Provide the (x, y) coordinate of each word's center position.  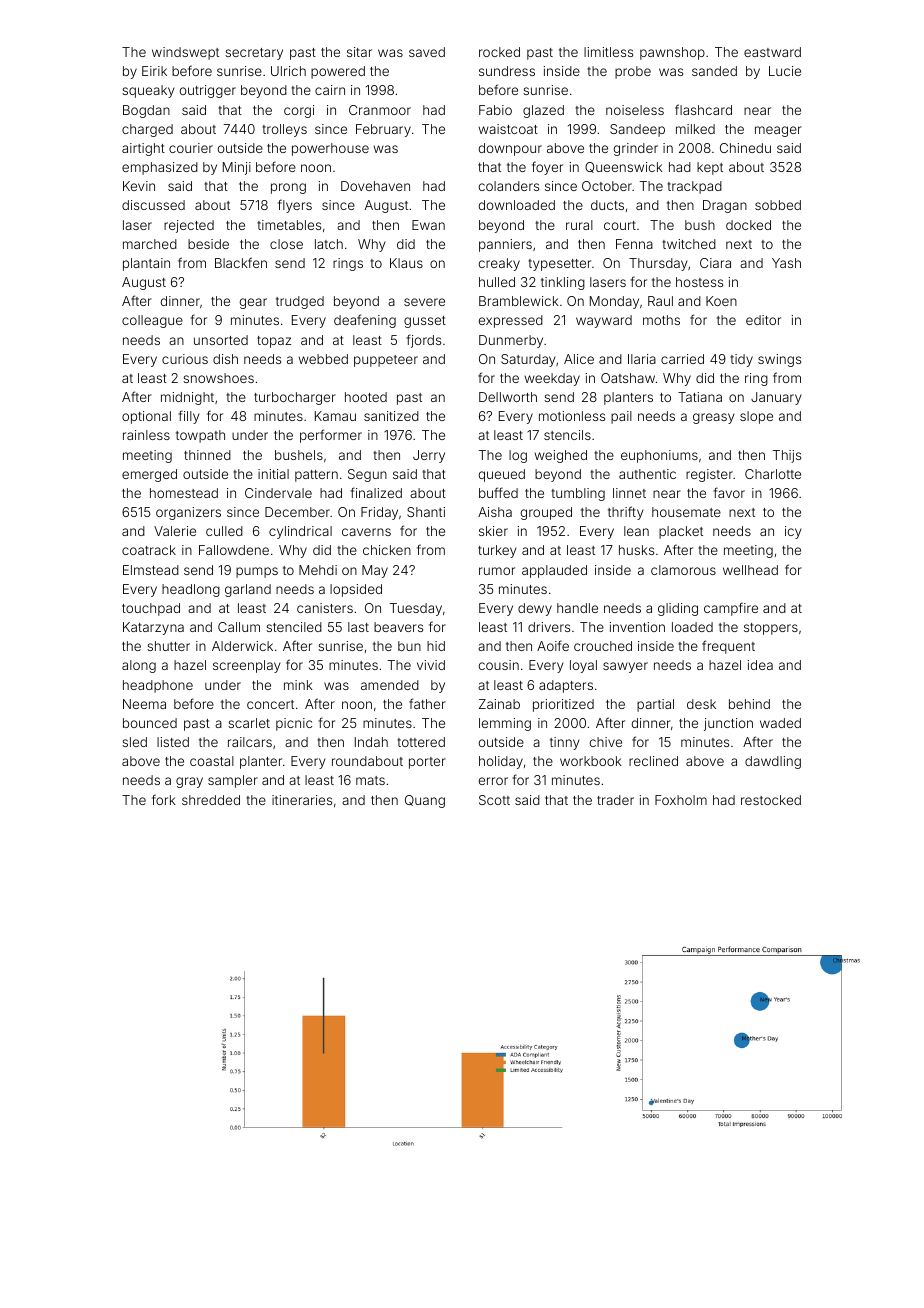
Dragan (725, 206)
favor (729, 492)
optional (146, 417)
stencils (567, 435)
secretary (254, 54)
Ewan (428, 225)
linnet (629, 493)
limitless (608, 52)
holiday (501, 762)
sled (134, 742)
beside (208, 244)
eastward (772, 52)
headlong (191, 590)
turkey (497, 551)
